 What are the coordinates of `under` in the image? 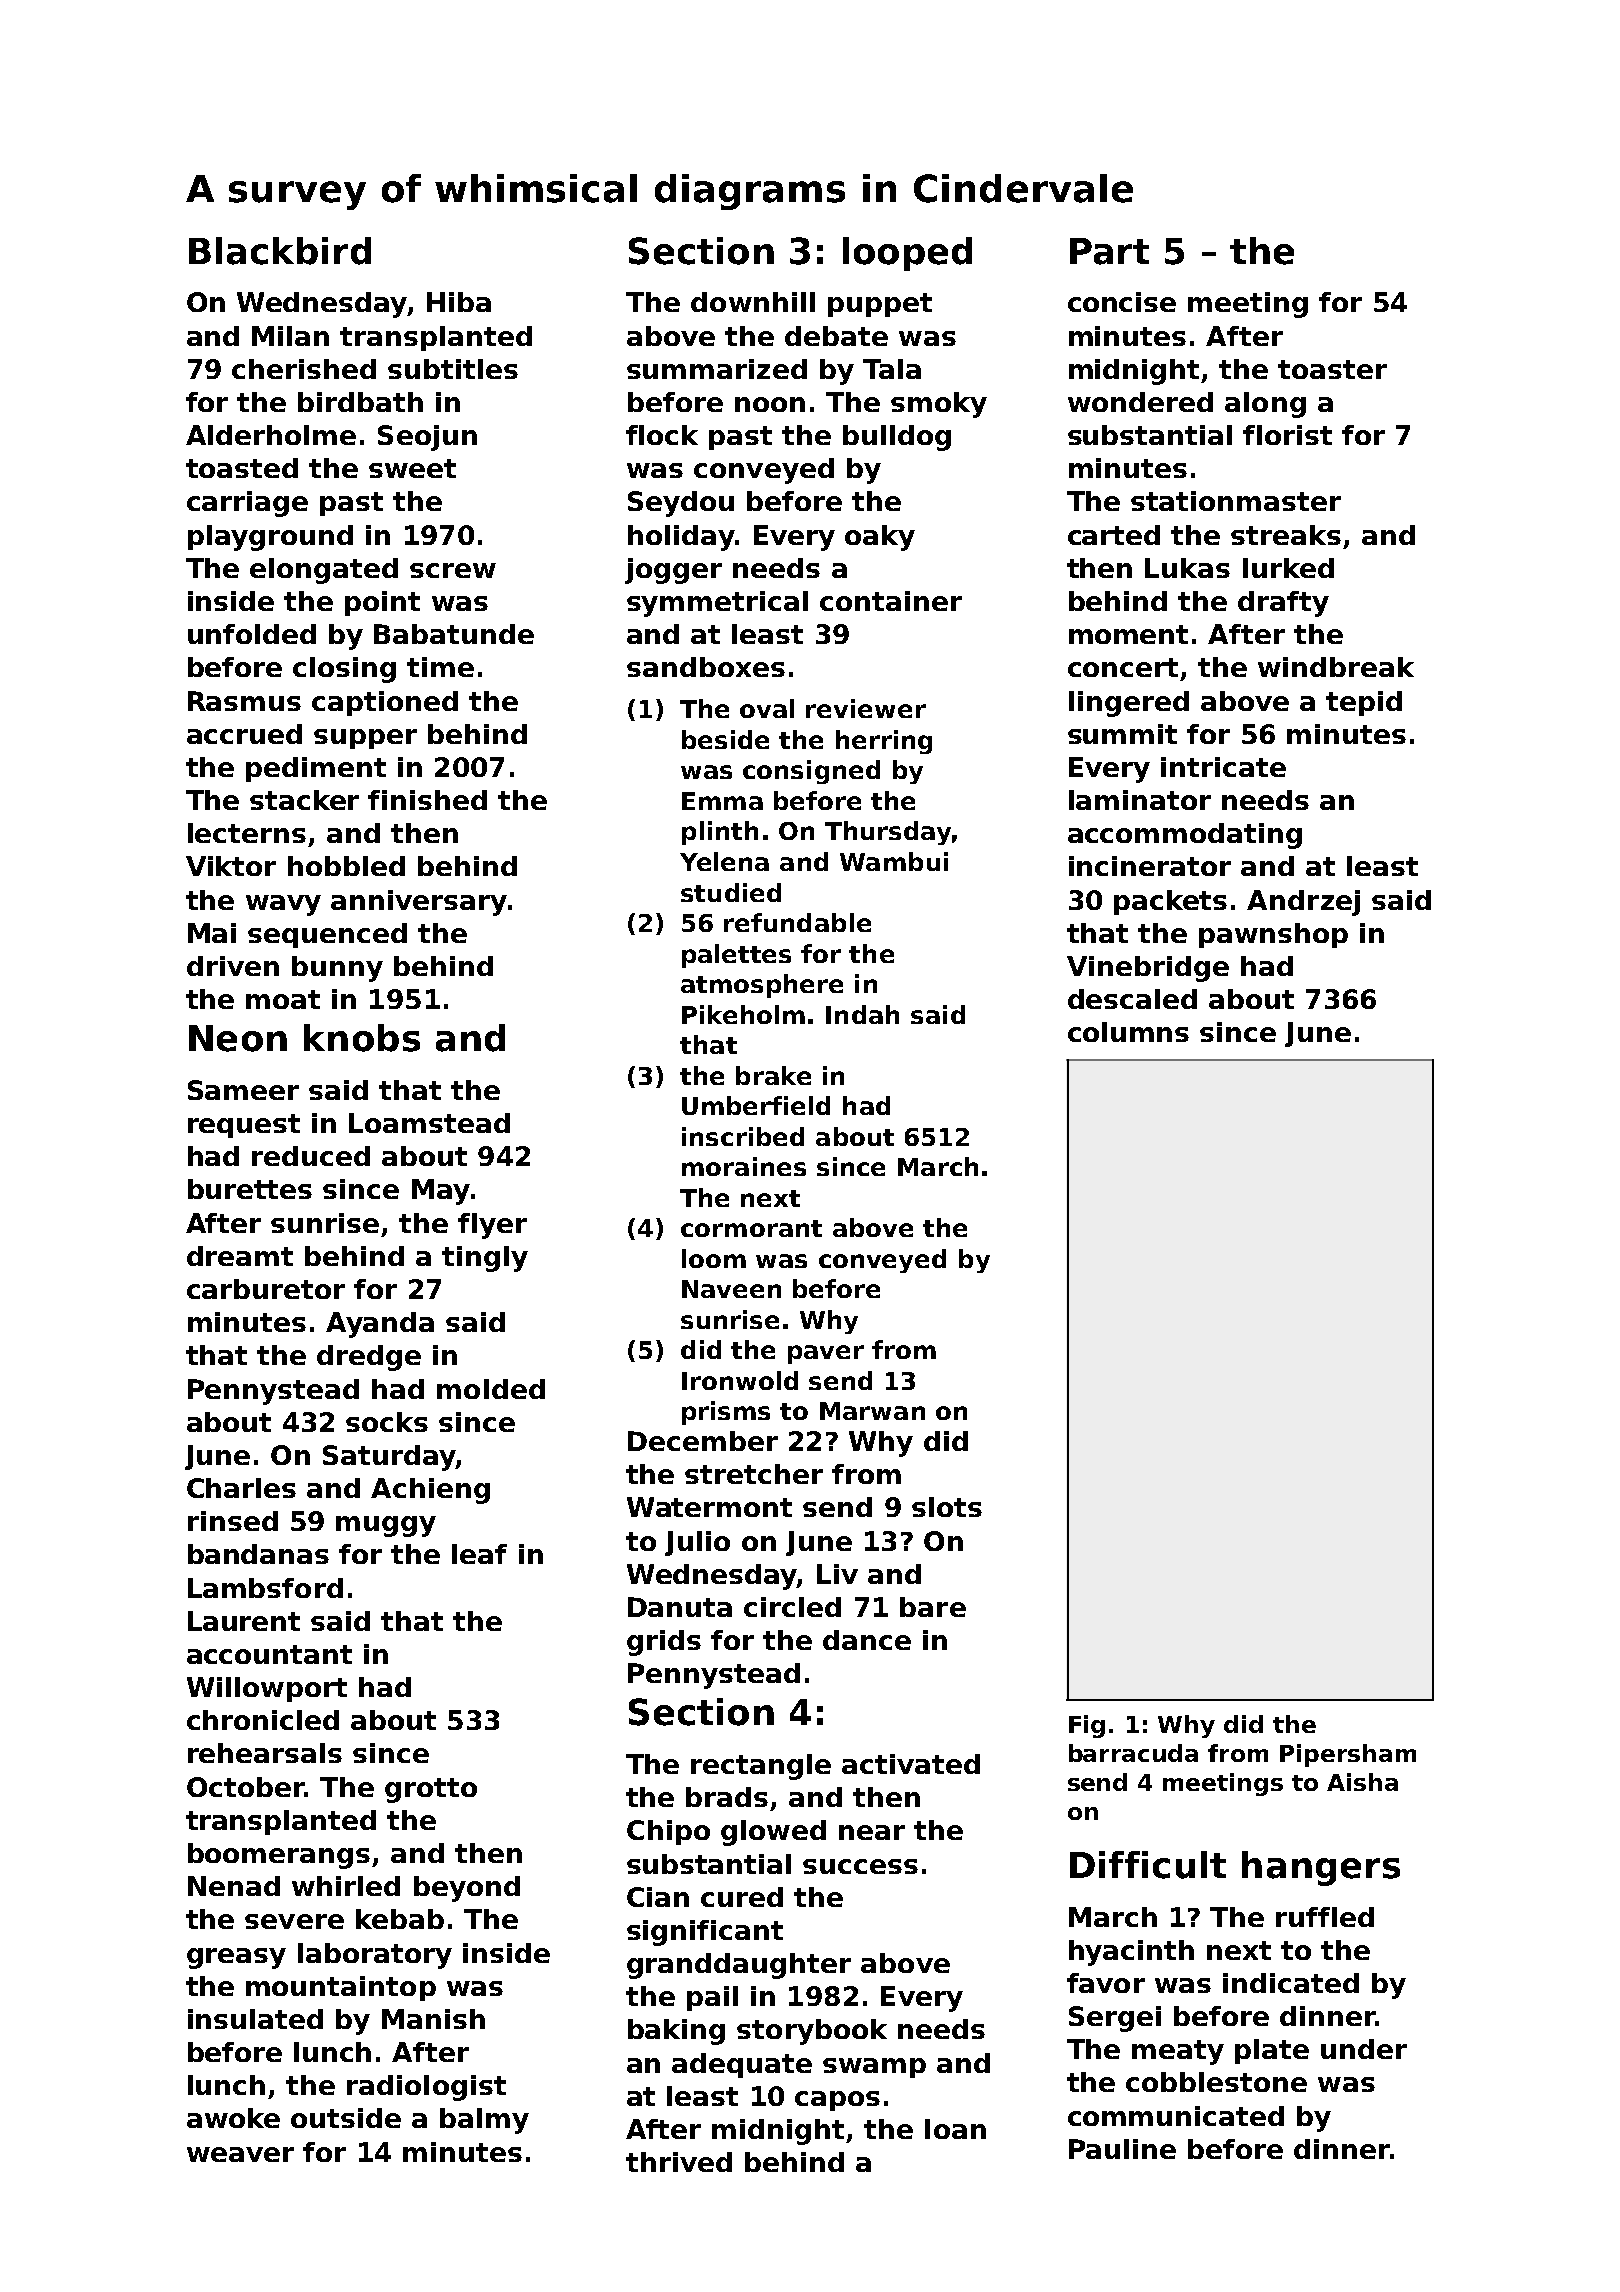 It's located at (1364, 2049).
